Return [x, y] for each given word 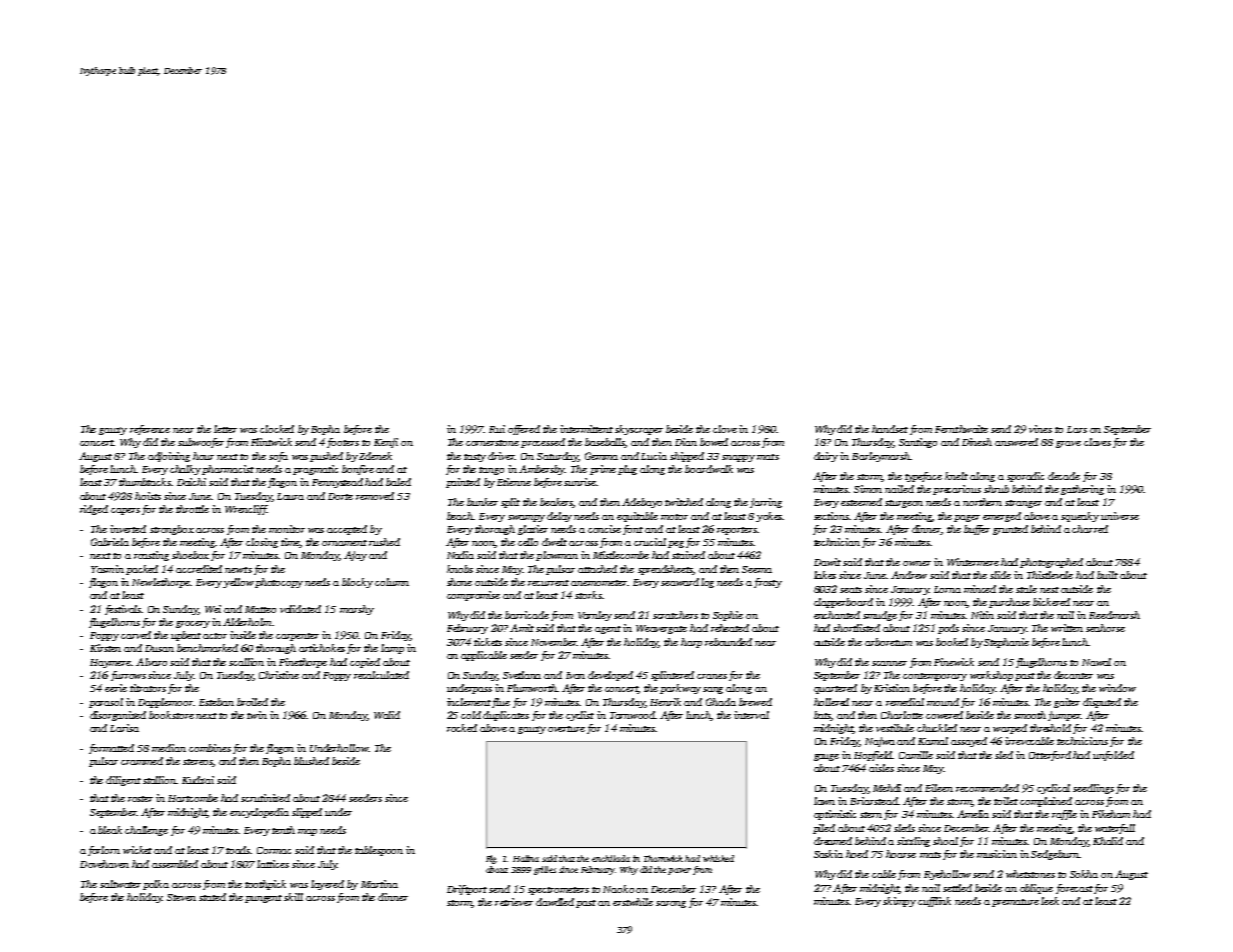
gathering [1082, 490]
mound [943, 702]
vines [1040, 429]
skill [293, 897]
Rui [497, 429]
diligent [123, 781]
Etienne [514, 482]
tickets [488, 642]
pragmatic [315, 470]
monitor [287, 529]
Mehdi [887, 788]
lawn [824, 801]
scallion [246, 662]
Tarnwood [632, 715]
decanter [1073, 675]
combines [210, 748]
